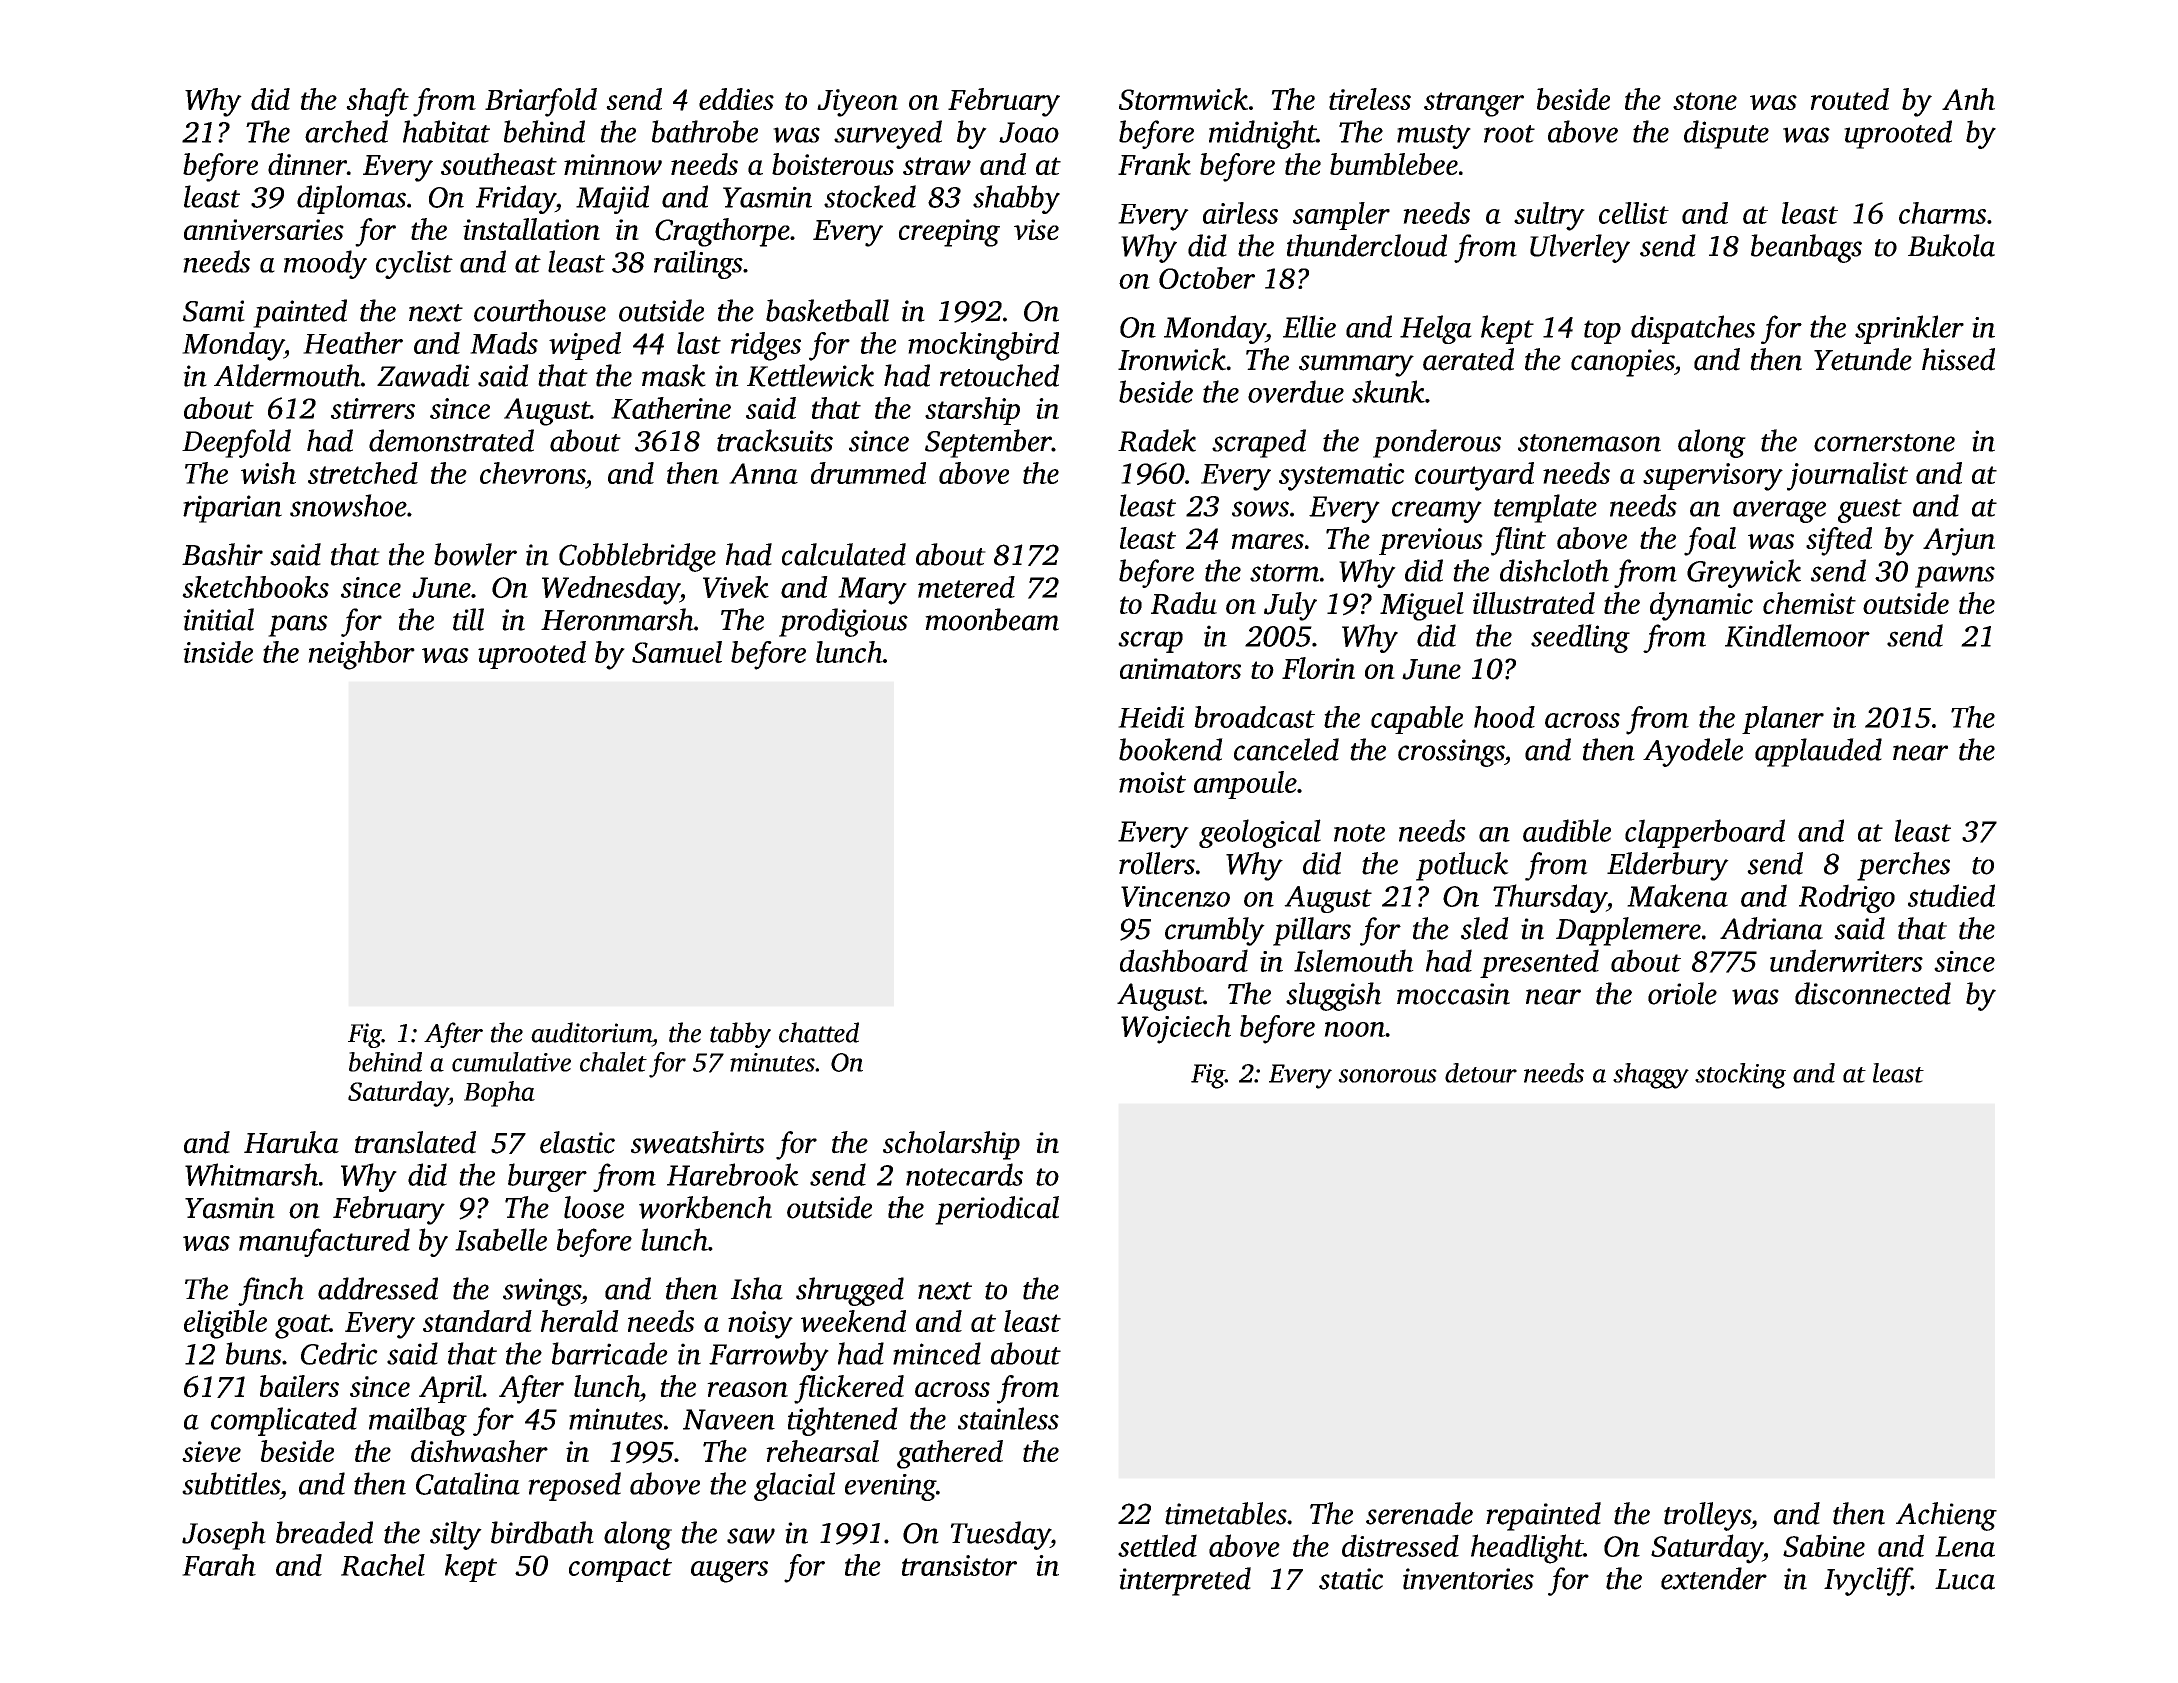 The width and height of the screenshot is (2178, 1683). Describe the element at coordinates (857, 103) in the screenshot. I see `Jiyeon` at that location.
